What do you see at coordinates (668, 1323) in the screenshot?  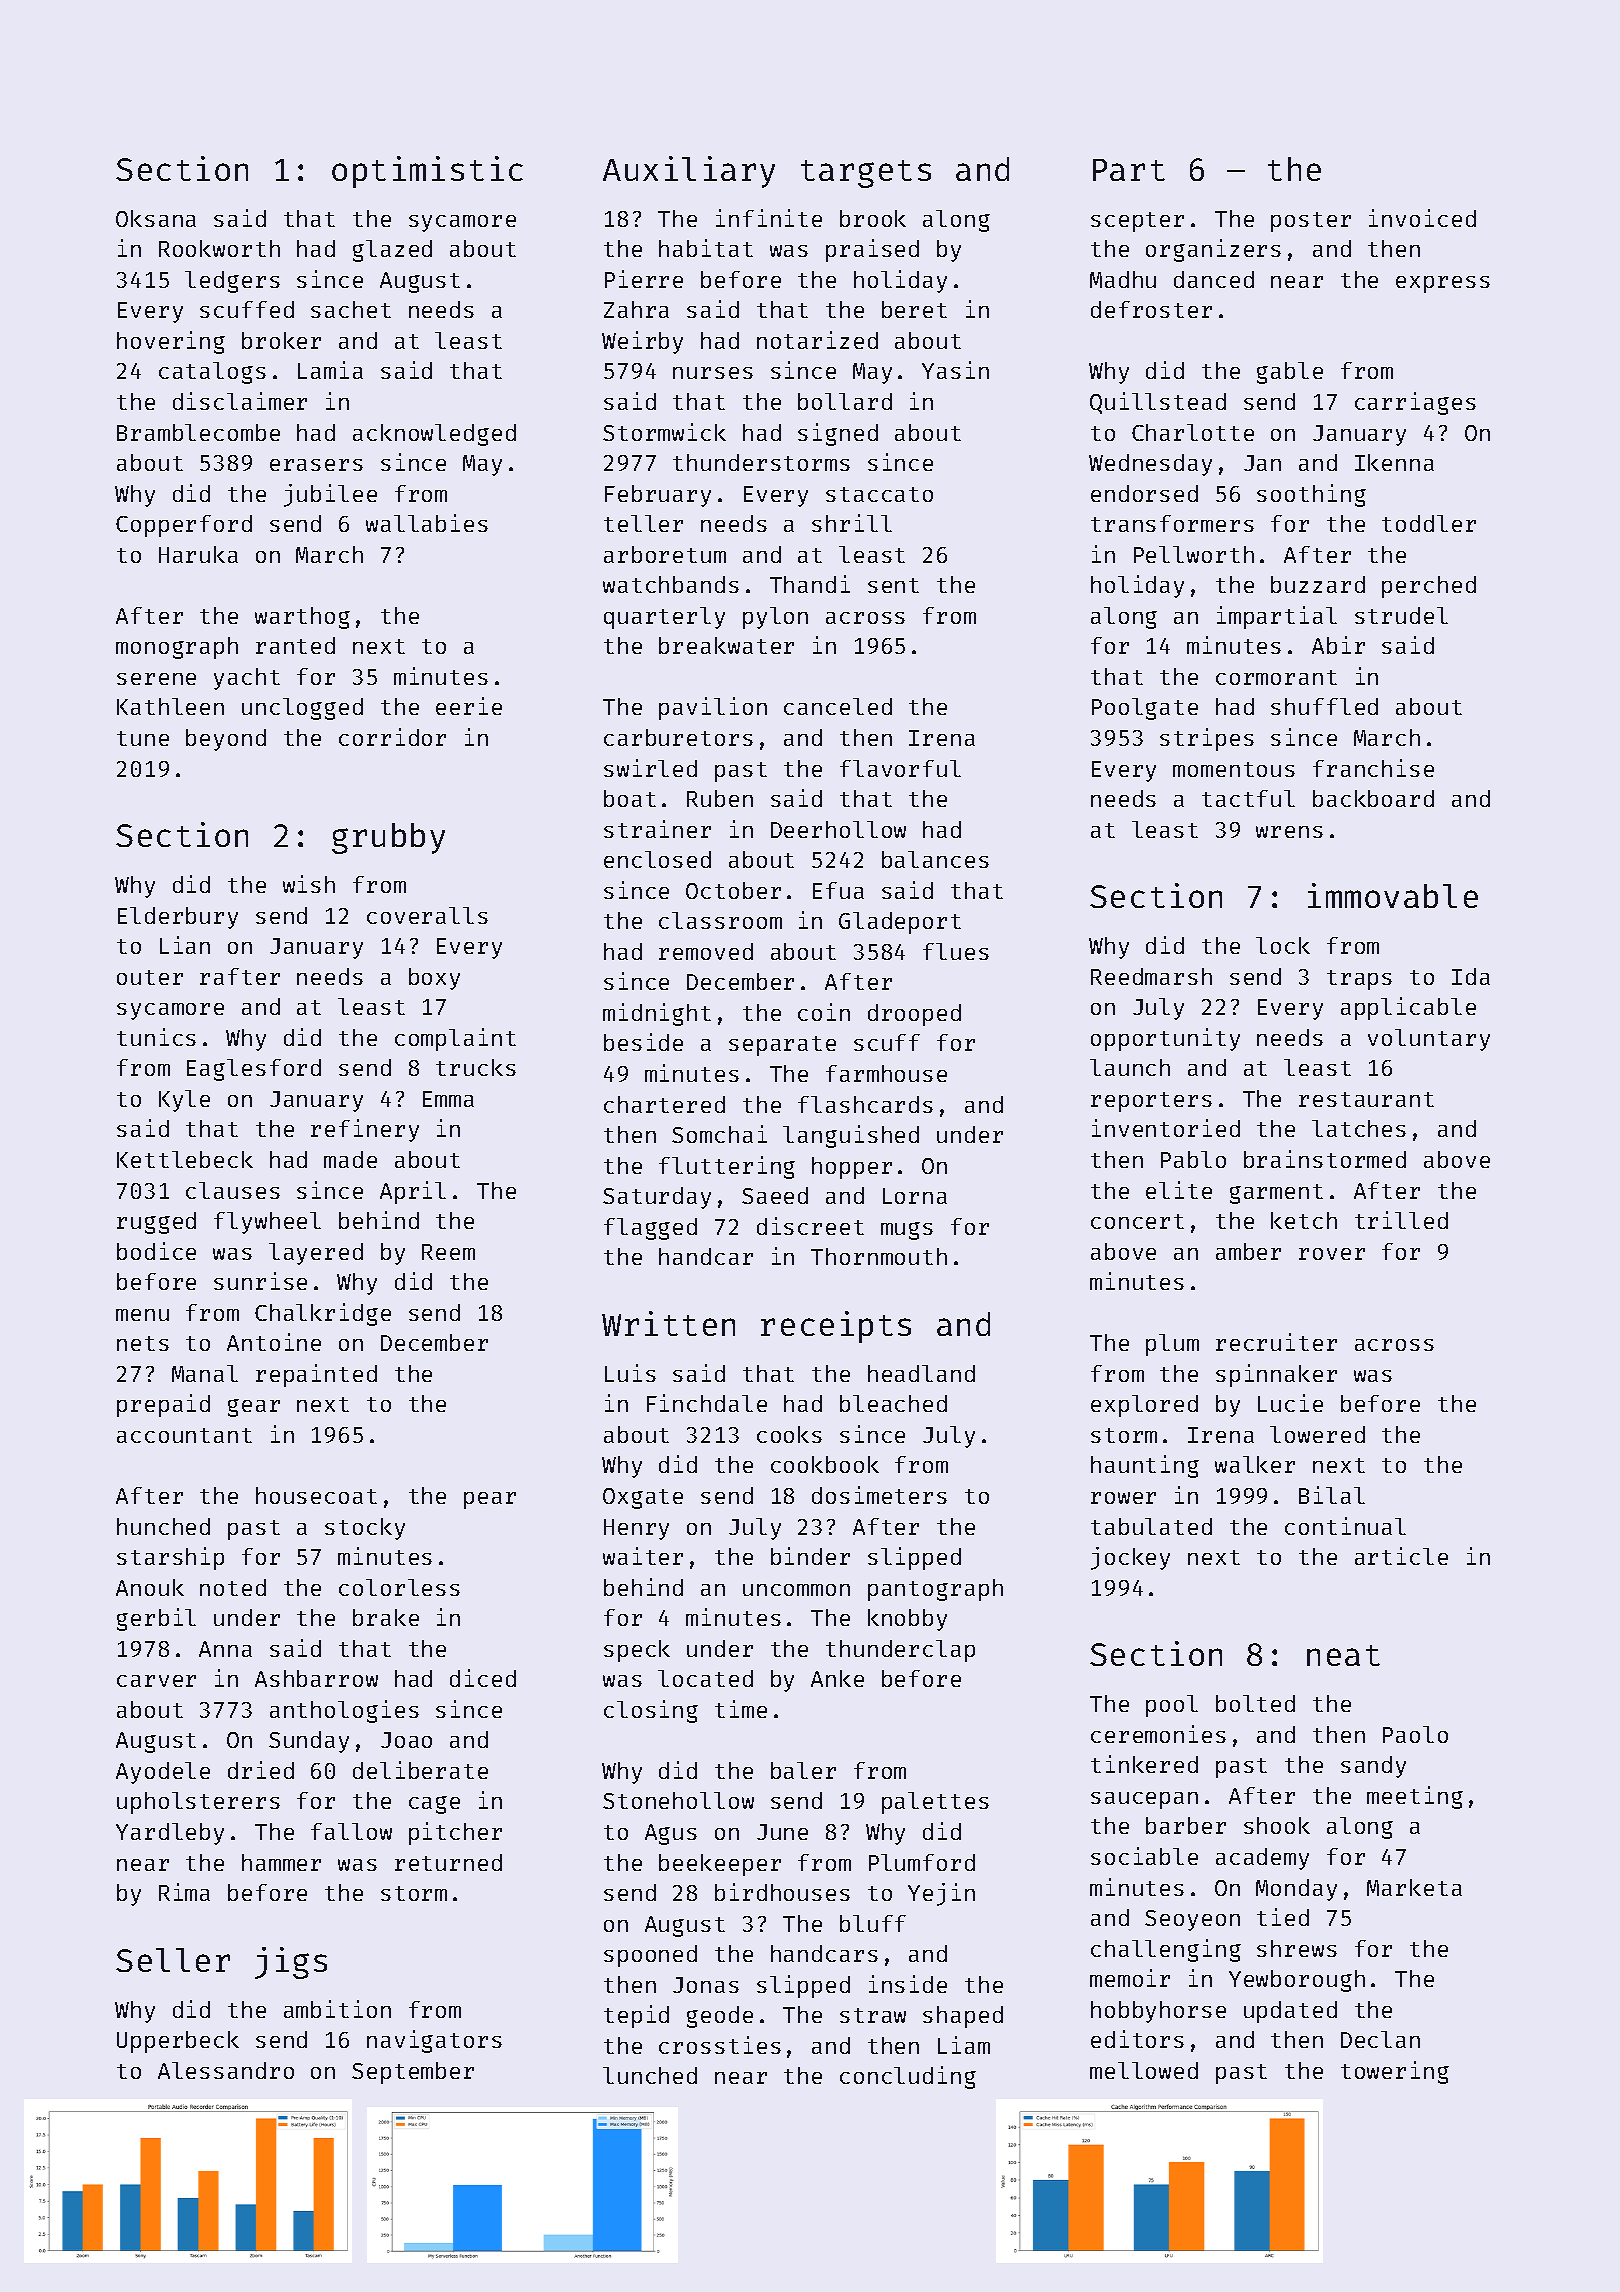 I see `Written` at bounding box center [668, 1323].
